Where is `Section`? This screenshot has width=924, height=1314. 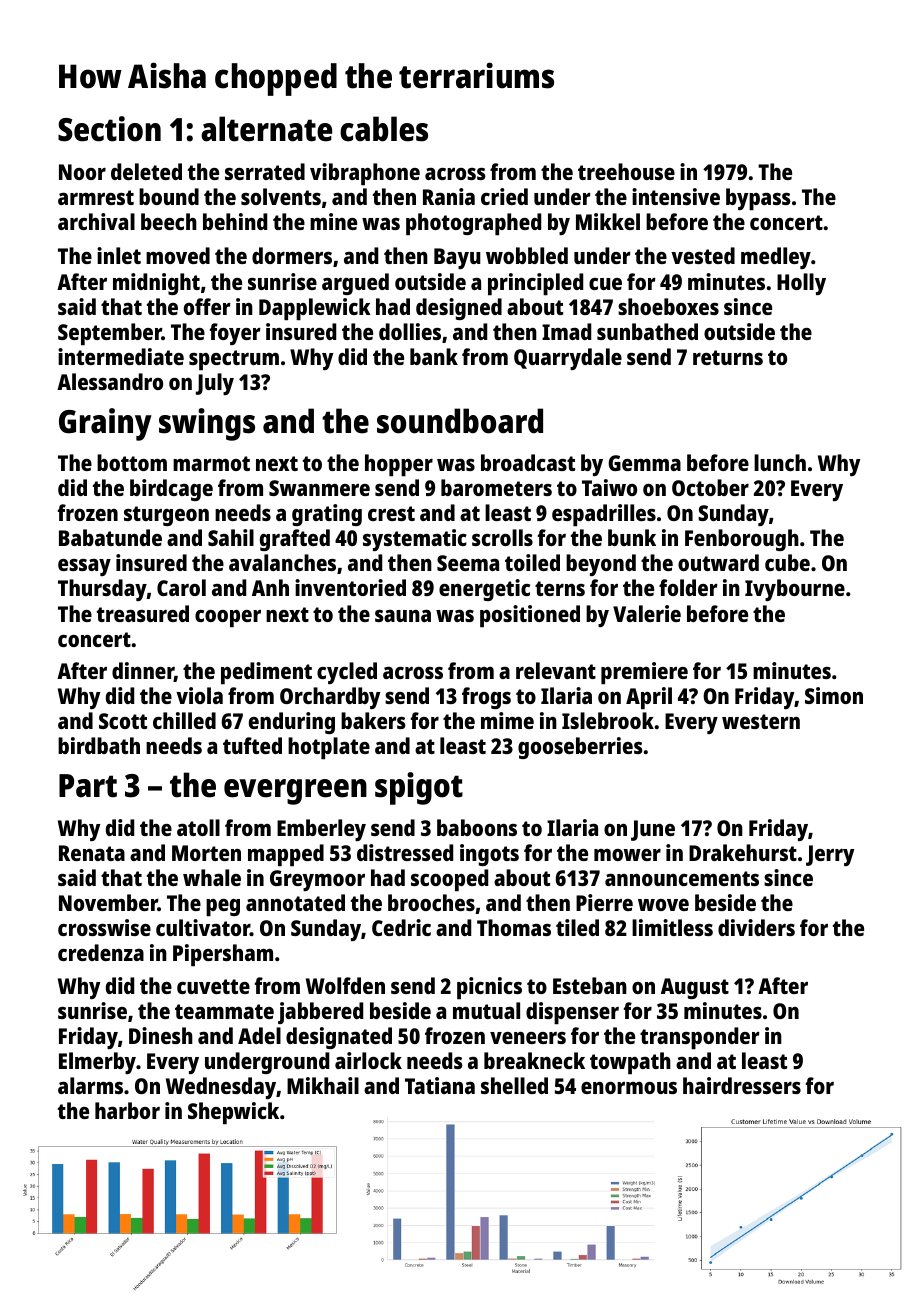
Section is located at coordinates (109, 129).
